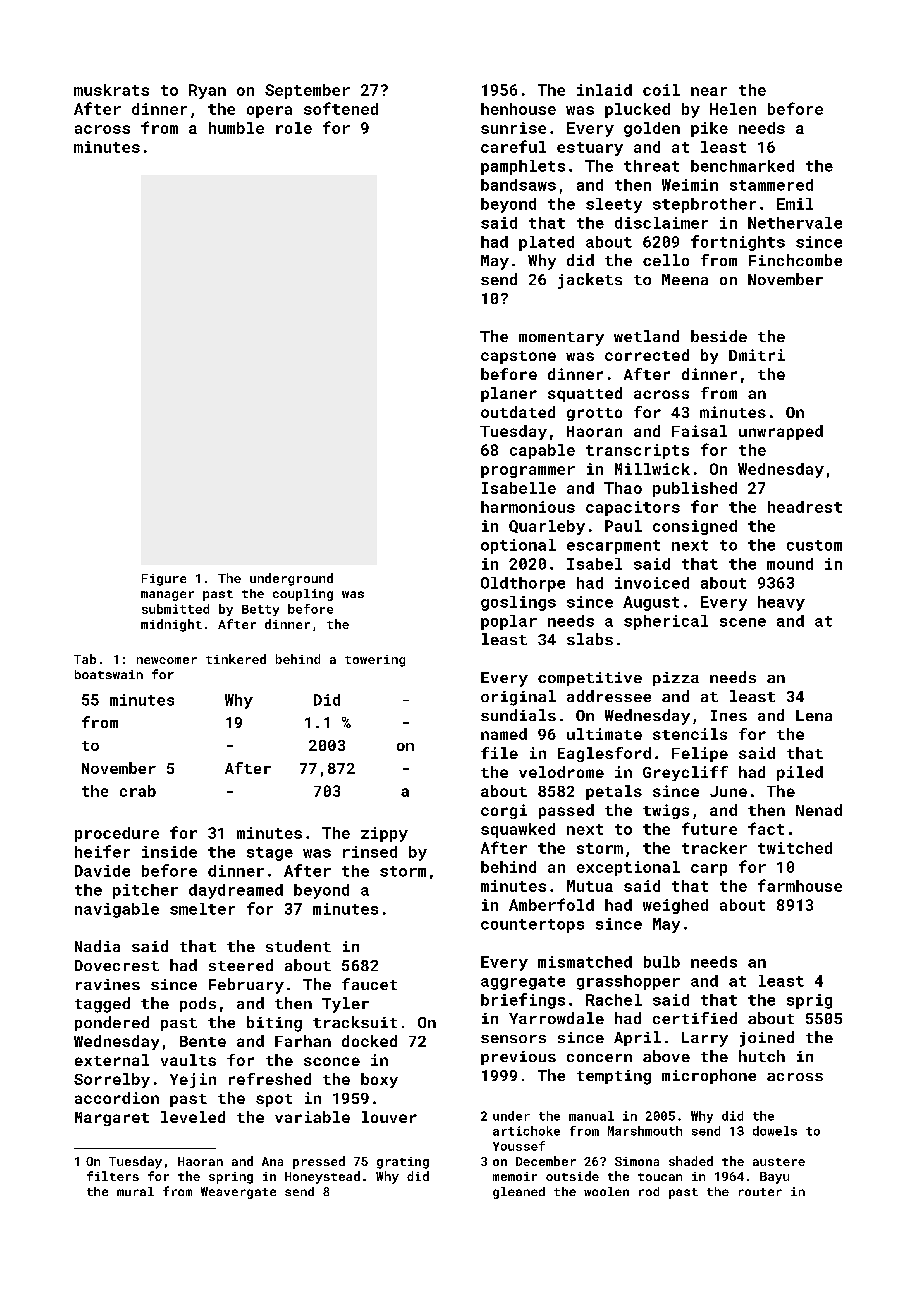  What do you see at coordinates (369, 984) in the page?
I see `faucet` at bounding box center [369, 984].
